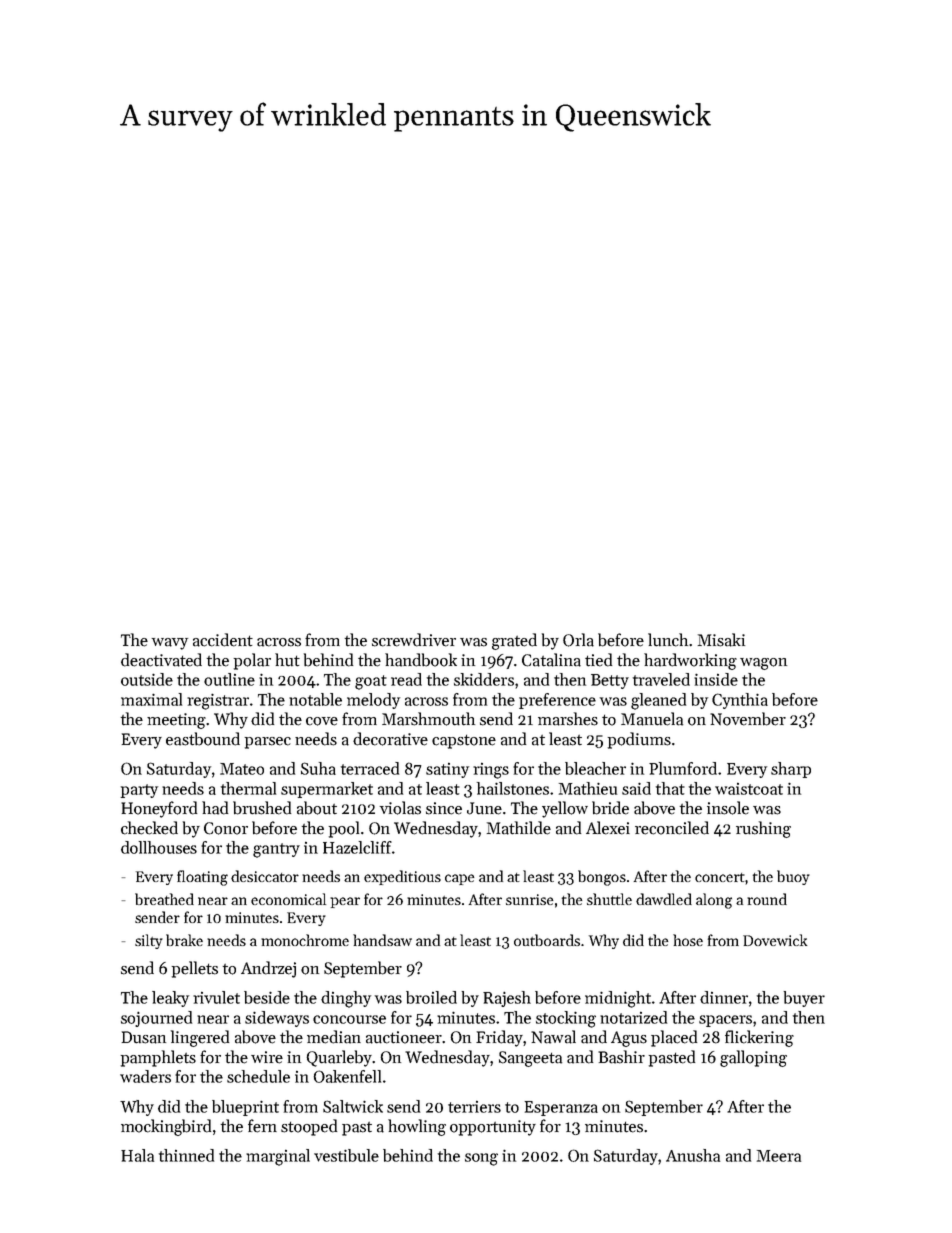 This page has height=1233, width=952. Describe the element at coordinates (518, 828) in the page. I see `Mathilde` at that location.
